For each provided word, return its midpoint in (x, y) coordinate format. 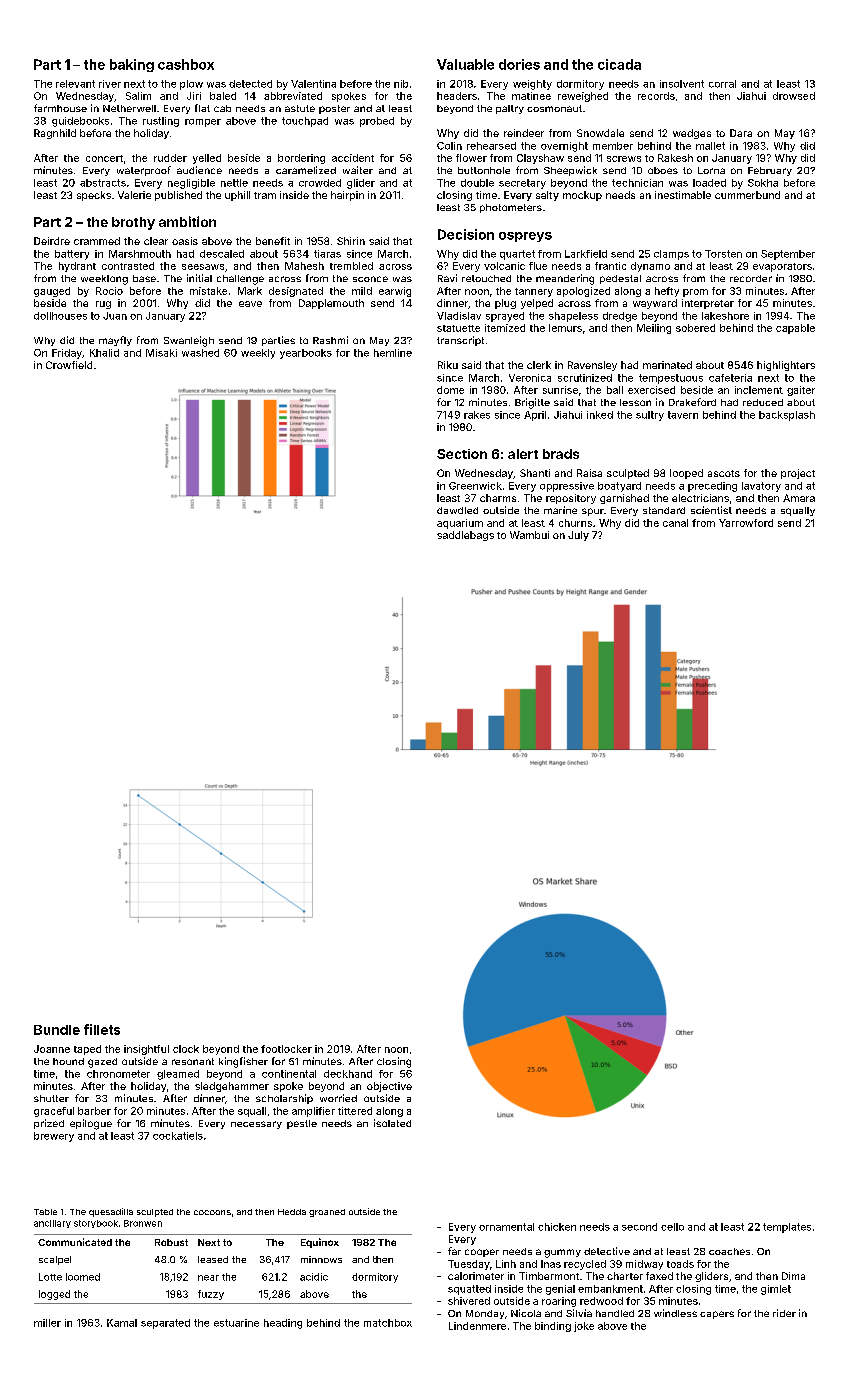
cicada (619, 64)
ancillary (52, 1224)
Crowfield (69, 365)
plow (191, 85)
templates (787, 1228)
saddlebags (465, 536)
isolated (392, 1123)
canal (675, 523)
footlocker (286, 1049)
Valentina (313, 84)
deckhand (348, 1074)
